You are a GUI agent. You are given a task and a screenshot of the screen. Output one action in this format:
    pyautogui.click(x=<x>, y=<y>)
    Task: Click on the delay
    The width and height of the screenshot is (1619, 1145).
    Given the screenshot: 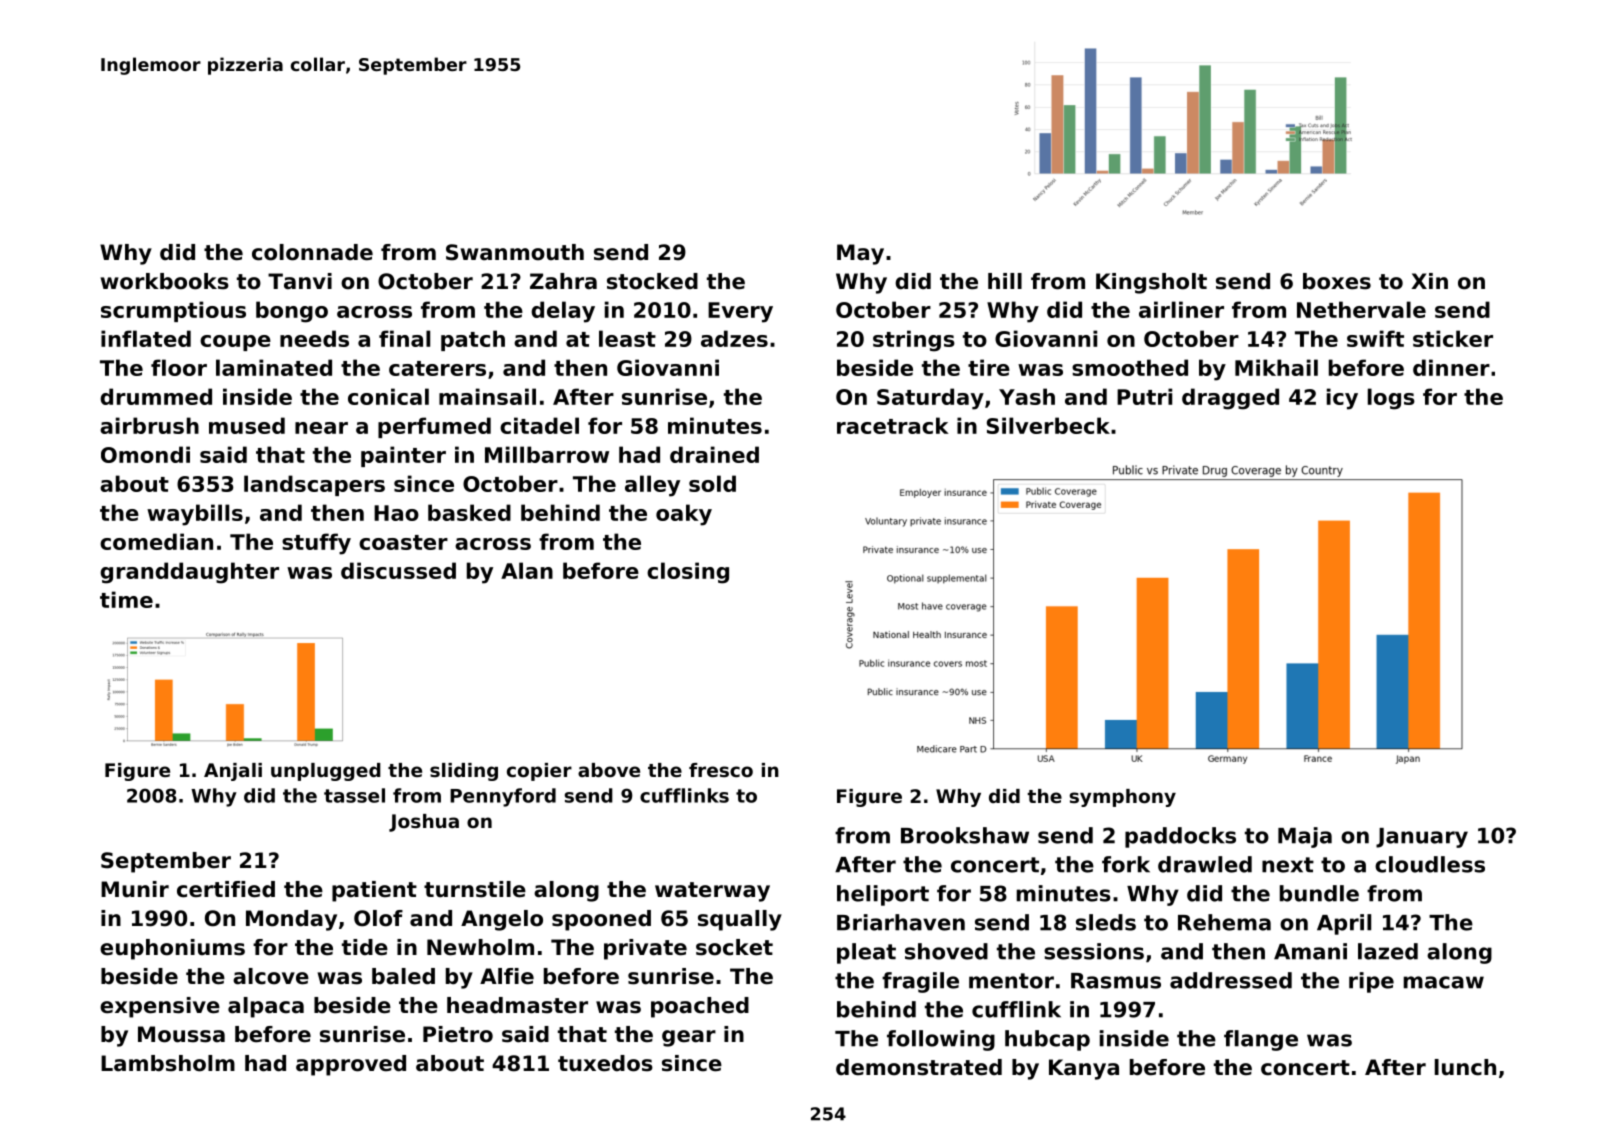 What is the action you would take?
    pyautogui.click(x=563, y=312)
